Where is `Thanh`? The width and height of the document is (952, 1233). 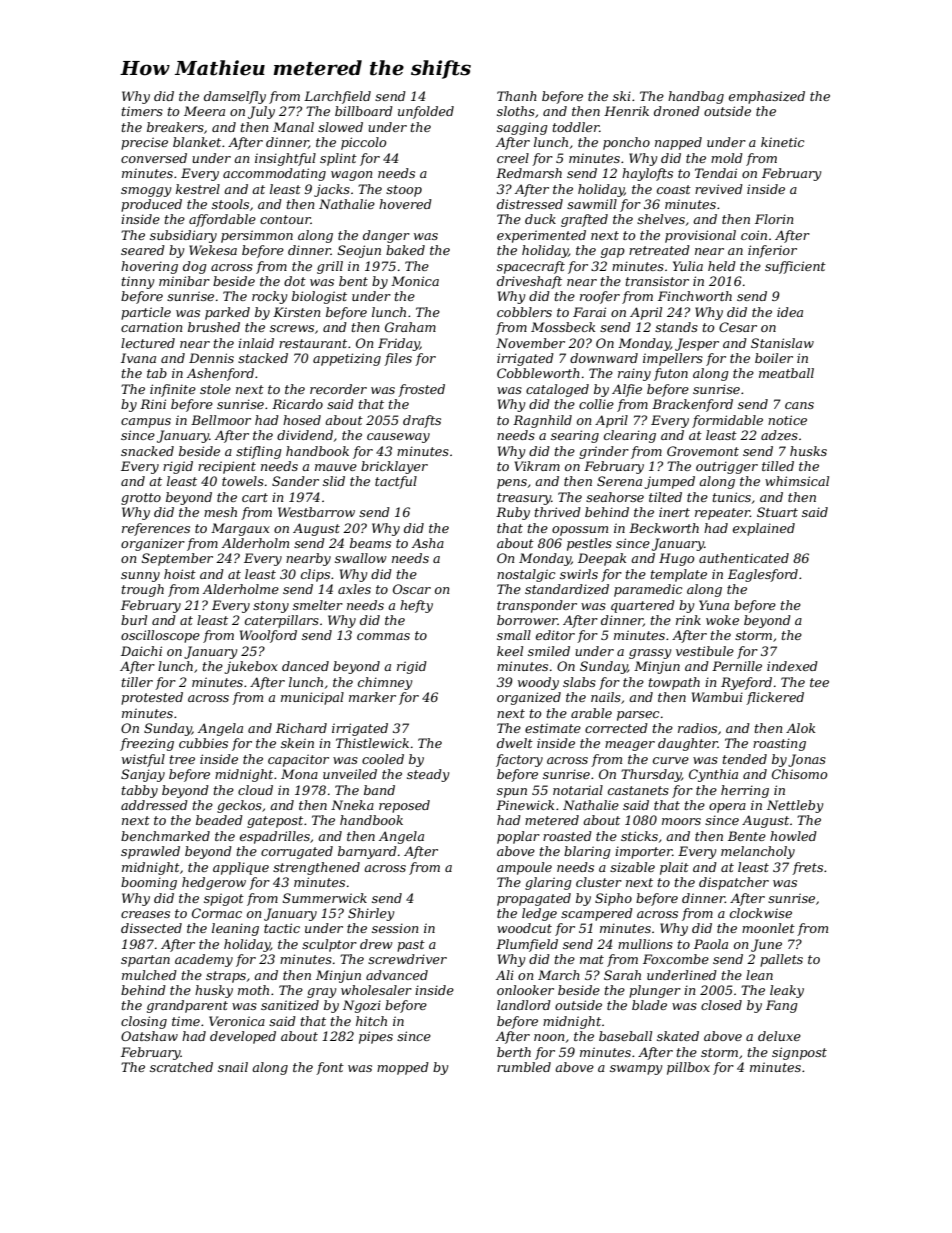 Thanh is located at coordinates (517, 96).
